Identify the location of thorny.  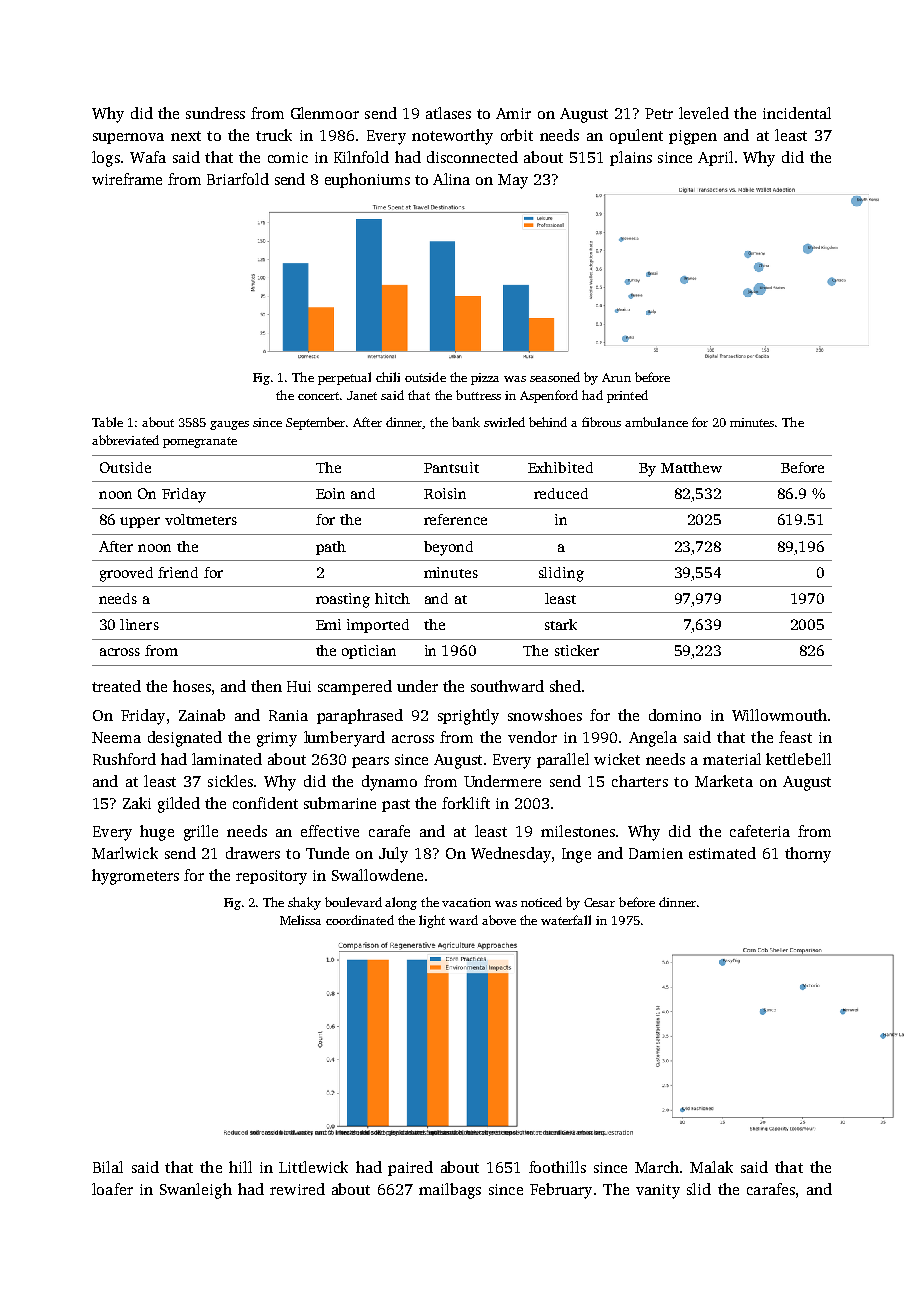
(808, 855).
